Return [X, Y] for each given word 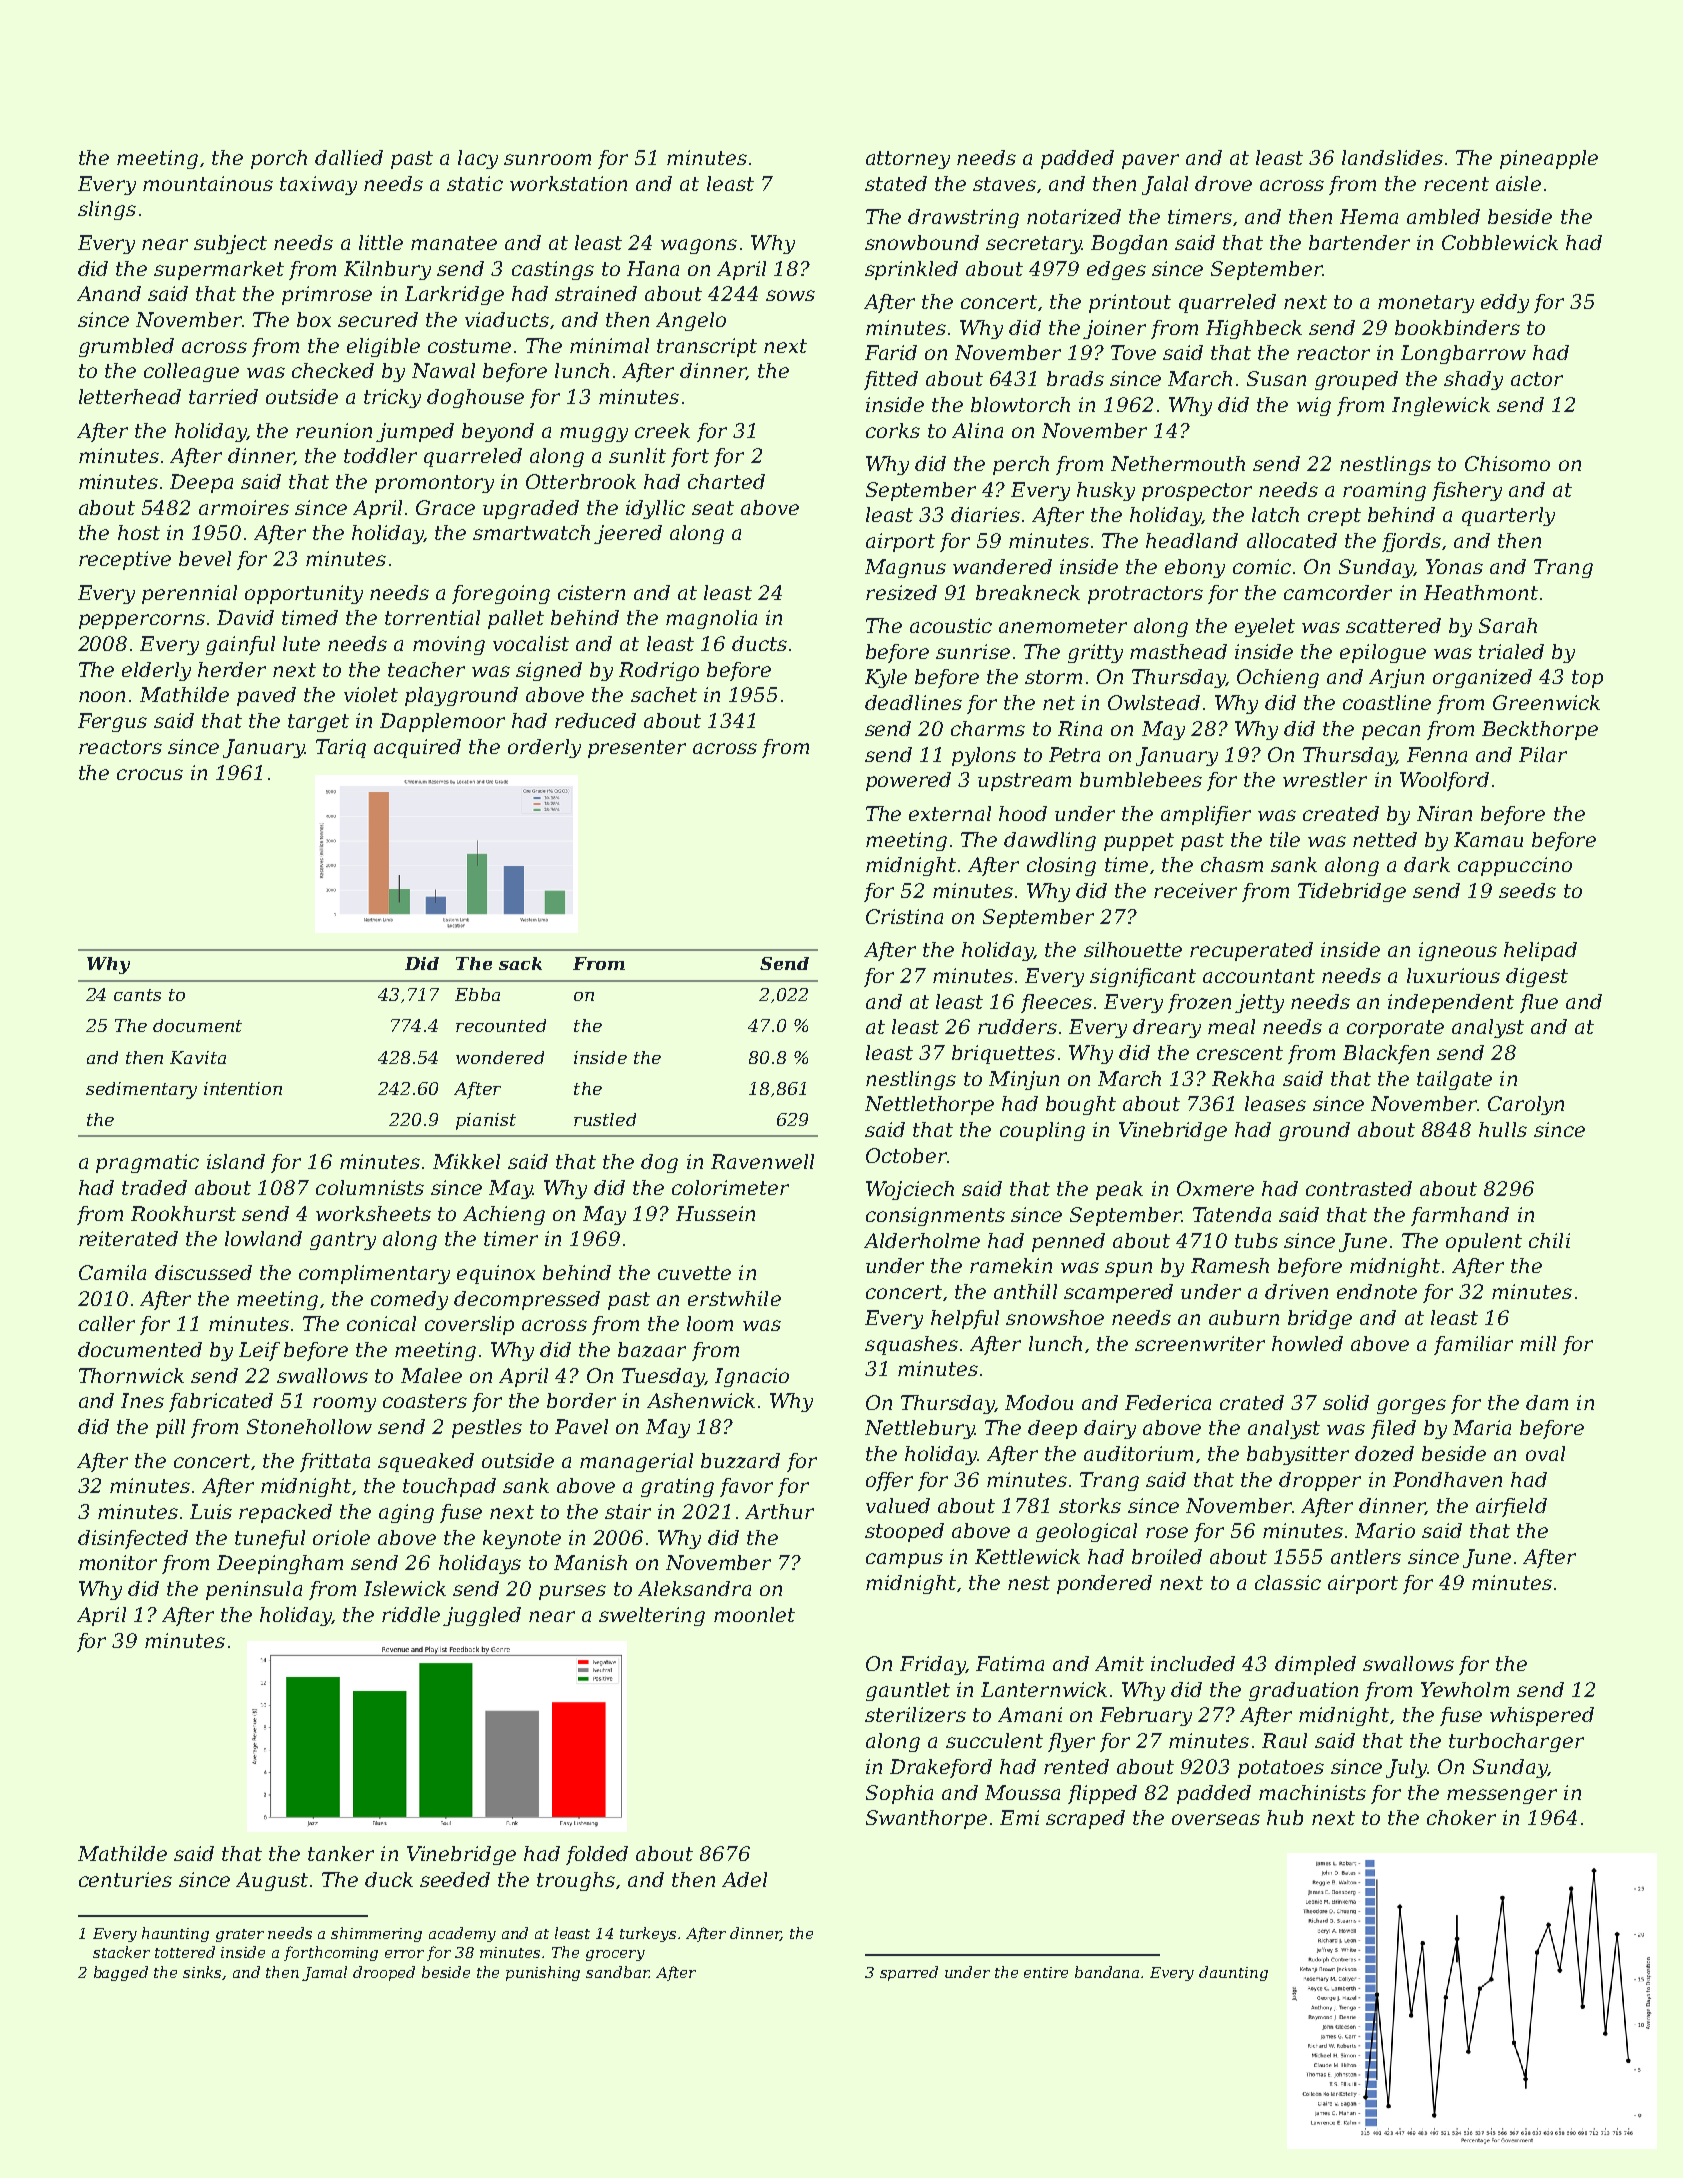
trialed [1511, 651]
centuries [125, 1879]
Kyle [886, 678]
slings [107, 210]
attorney [908, 160]
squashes [911, 1345]
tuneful [270, 1539]
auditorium [1138, 1453]
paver [1150, 161]
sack [520, 963]
